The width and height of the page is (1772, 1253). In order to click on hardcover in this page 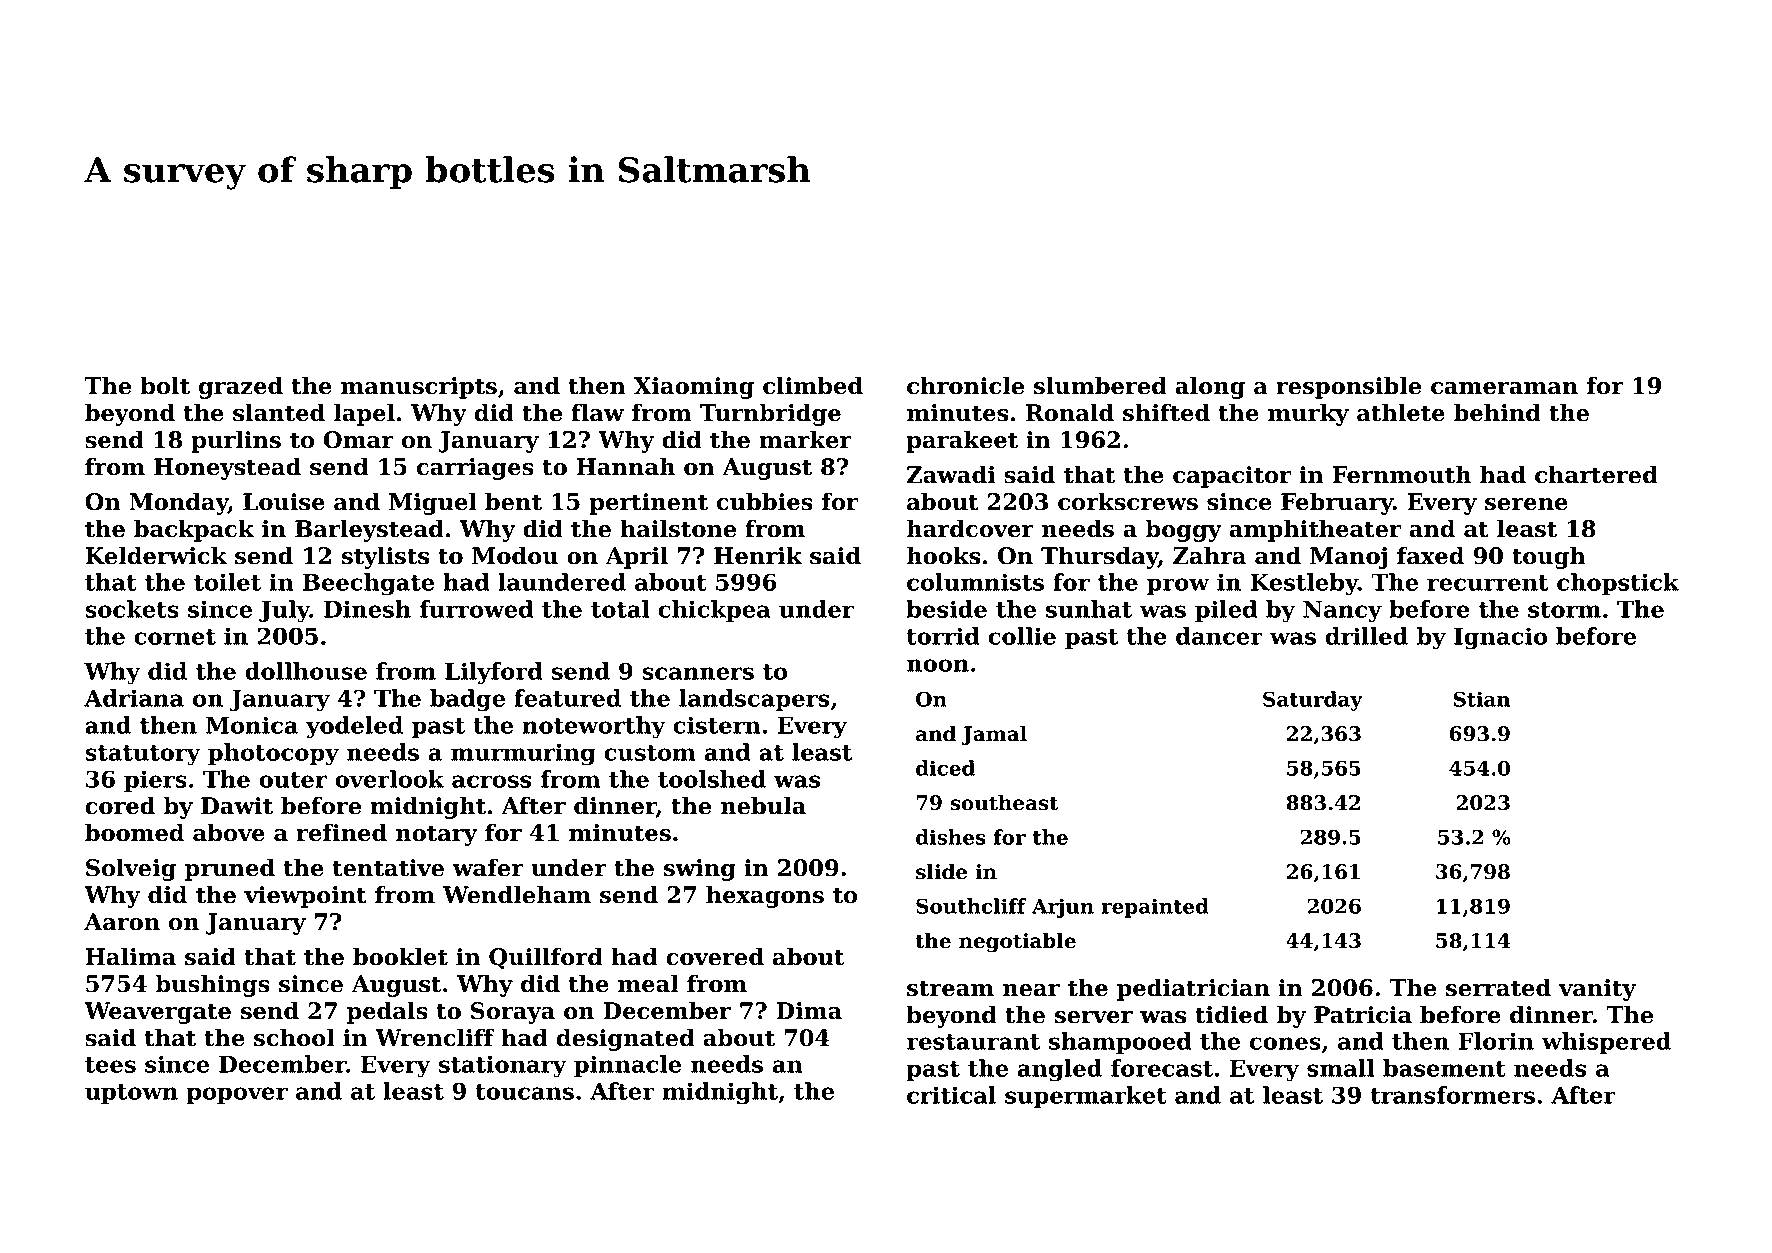, I will do `click(970, 528)`.
